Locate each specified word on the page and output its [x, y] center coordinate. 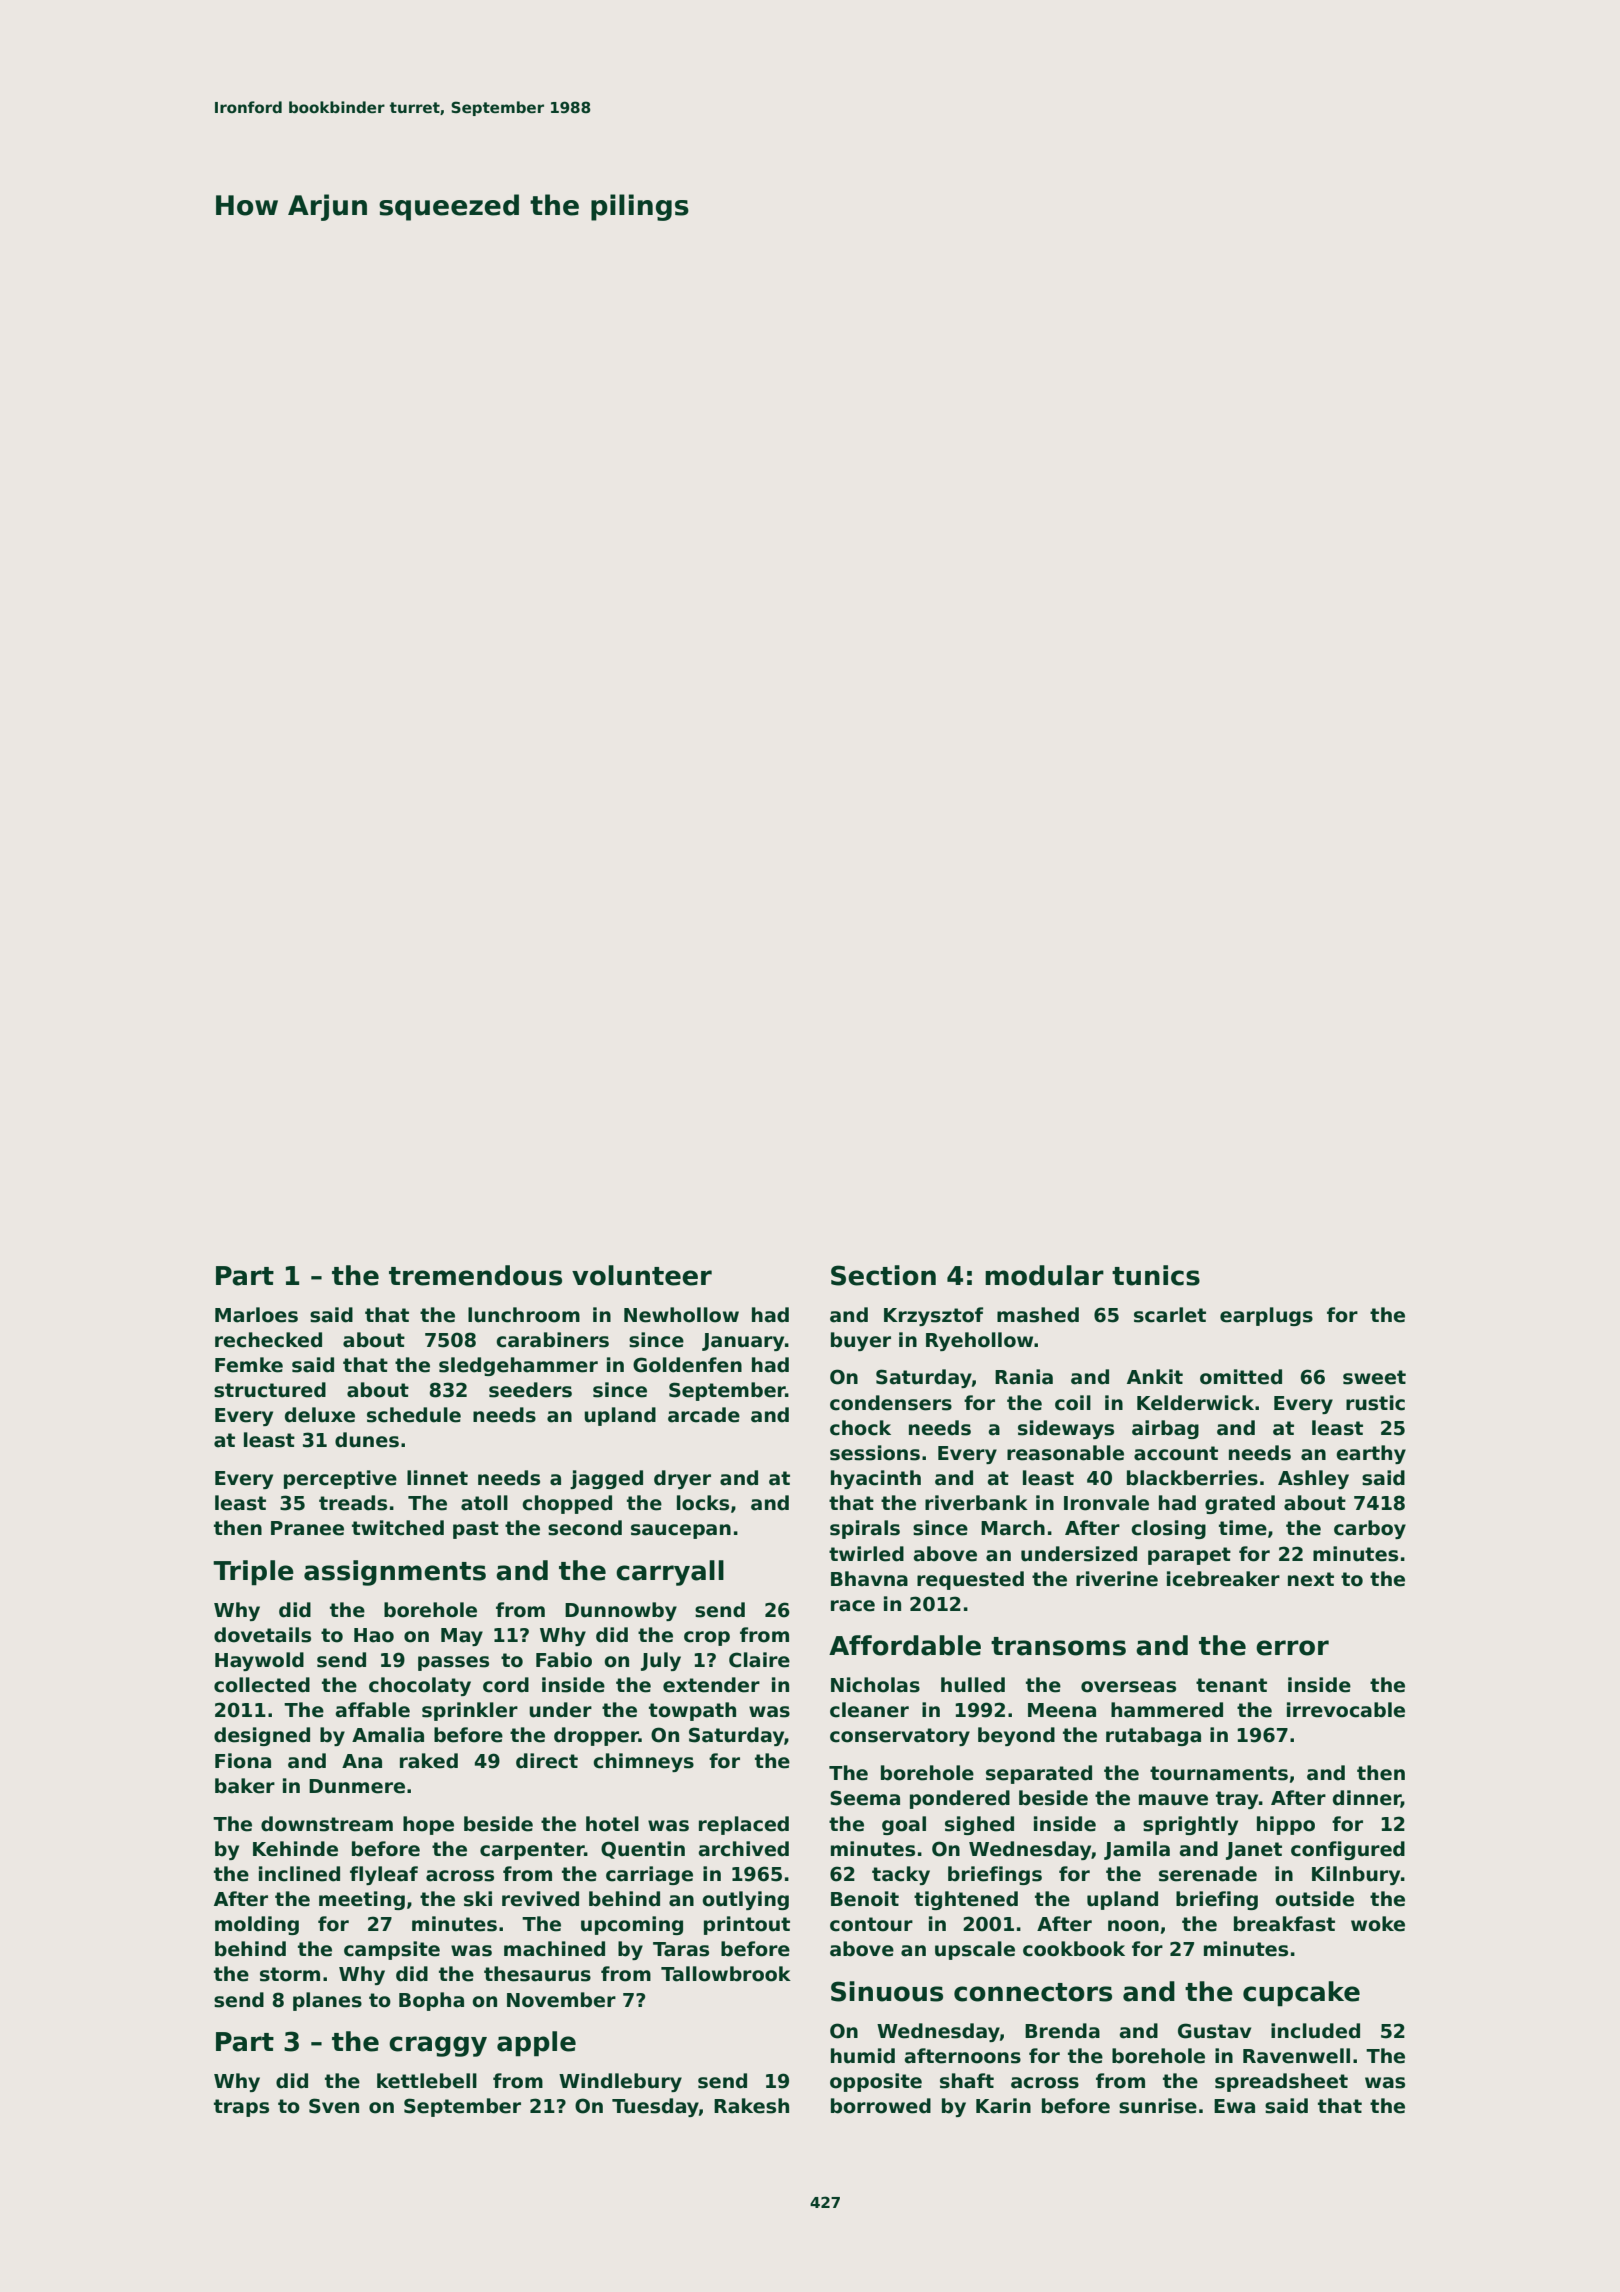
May [462, 1637]
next [1311, 1579]
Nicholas [875, 1685]
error [1292, 1648]
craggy [438, 2046]
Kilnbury [1356, 1875]
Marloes [256, 1315]
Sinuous [887, 1991]
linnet [437, 1478]
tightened [966, 1900]
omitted [1241, 1377]
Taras [681, 1949]
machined [554, 1949]
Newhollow [681, 1315]
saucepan [681, 1531]
